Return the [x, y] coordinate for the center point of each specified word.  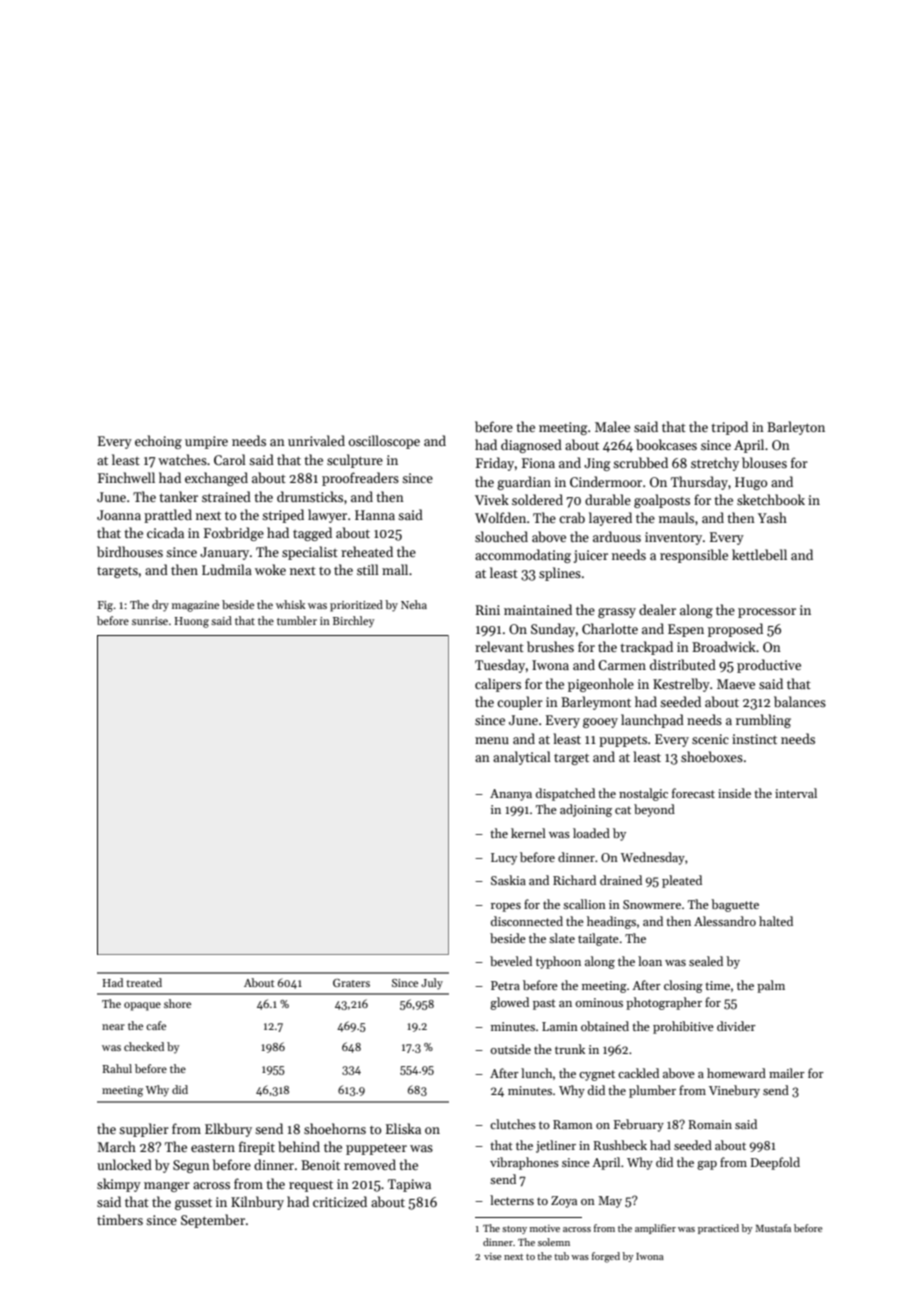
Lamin [560, 1026]
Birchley [353, 622]
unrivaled [316, 440]
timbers [120, 1219]
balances [800, 701]
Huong [191, 622]
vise [492, 1256]
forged [606, 1257]
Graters [351, 983]
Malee [612, 426]
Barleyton [796, 428]
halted [776, 921]
